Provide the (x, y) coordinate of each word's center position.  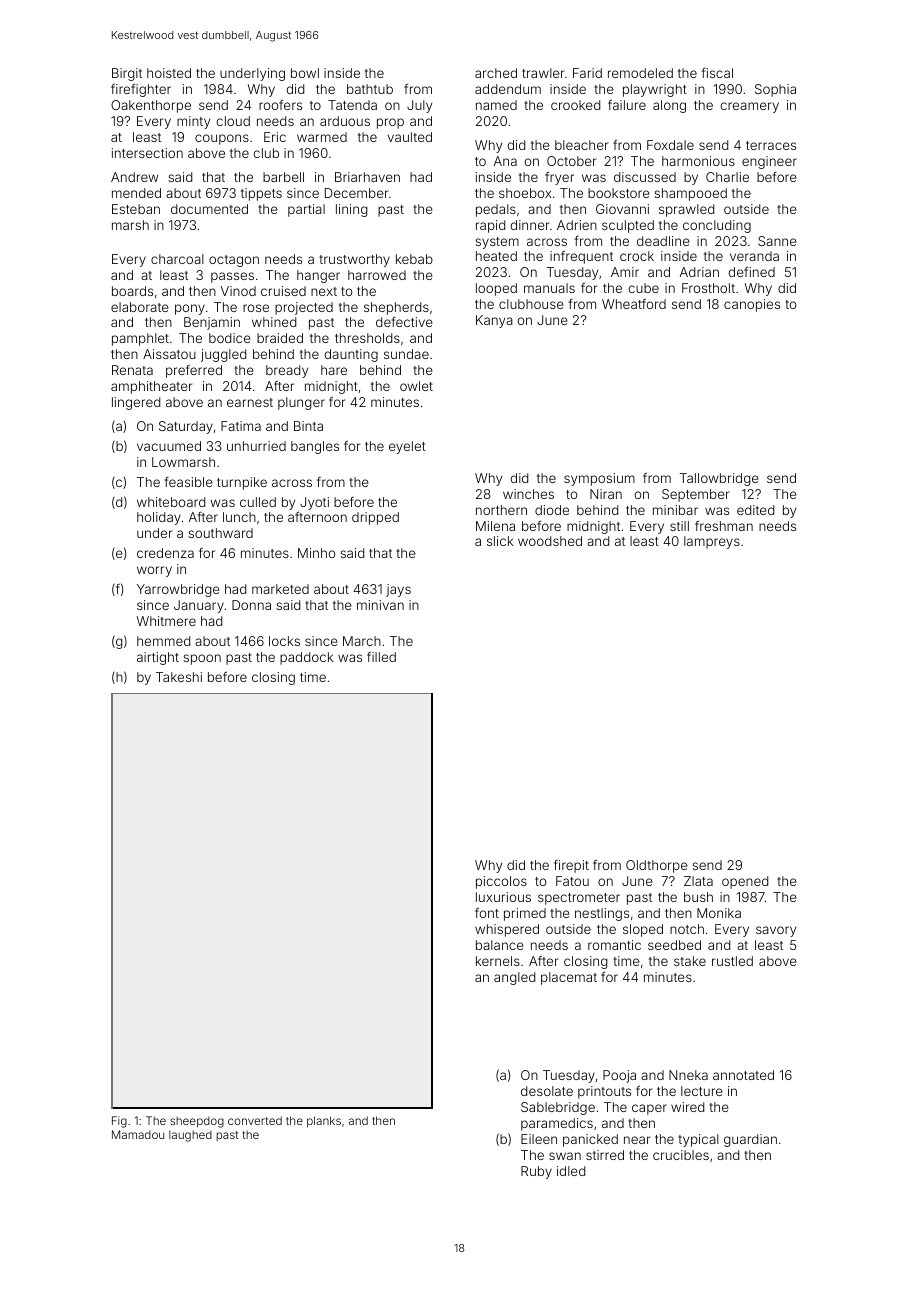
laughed (190, 1136)
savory (776, 931)
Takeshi (179, 677)
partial (306, 210)
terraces (771, 145)
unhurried (256, 446)
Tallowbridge (719, 479)
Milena (495, 526)
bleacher (581, 145)
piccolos (501, 882)
